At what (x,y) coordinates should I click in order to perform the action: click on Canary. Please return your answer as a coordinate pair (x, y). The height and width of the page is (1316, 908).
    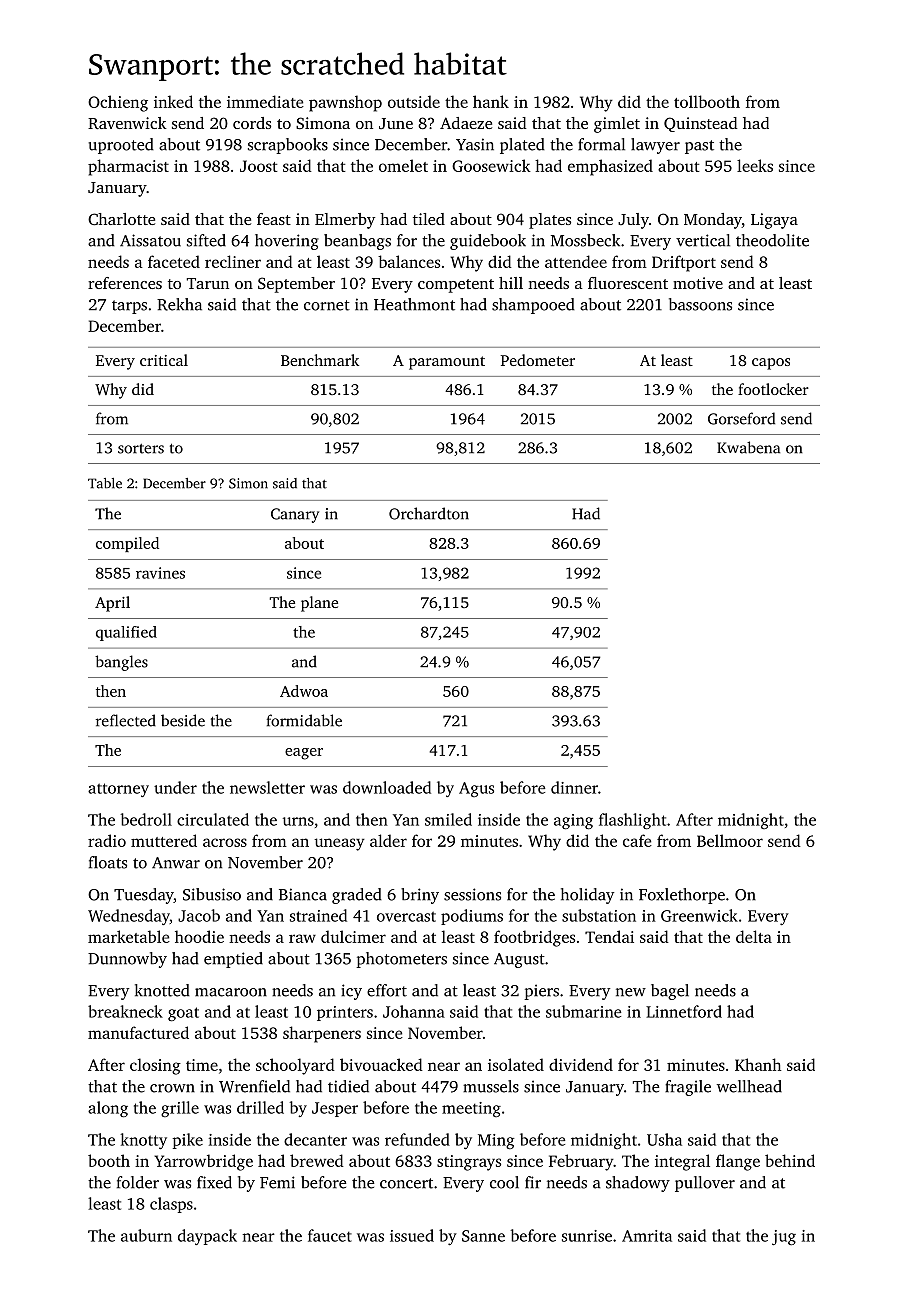
    Looking at the image, I should click on (295, 515).
